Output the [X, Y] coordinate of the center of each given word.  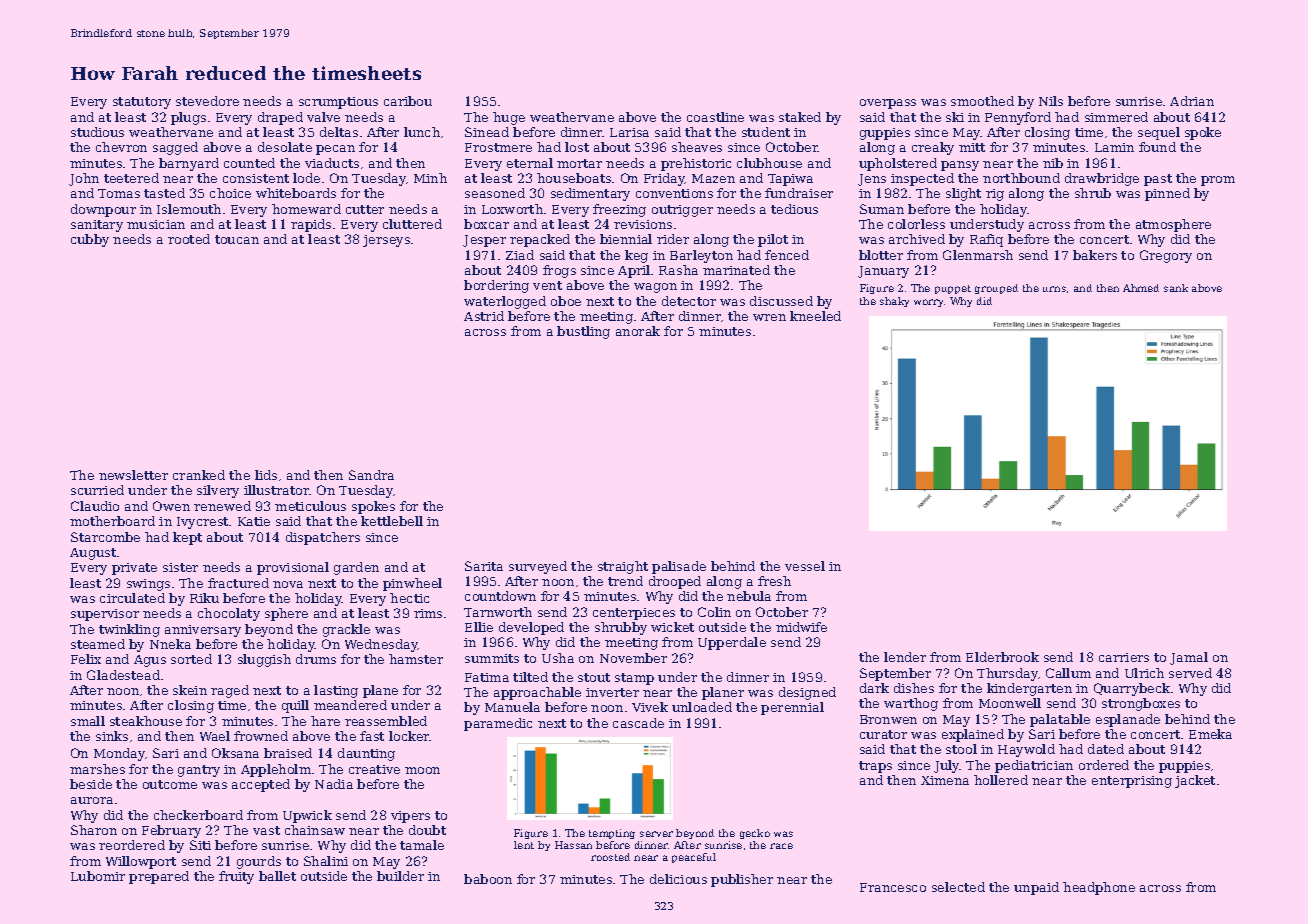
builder [400, 876]
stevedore [207, 101]
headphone [1099, 888]
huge [509, 118]
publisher [742, 880]
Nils [1051, 101]
